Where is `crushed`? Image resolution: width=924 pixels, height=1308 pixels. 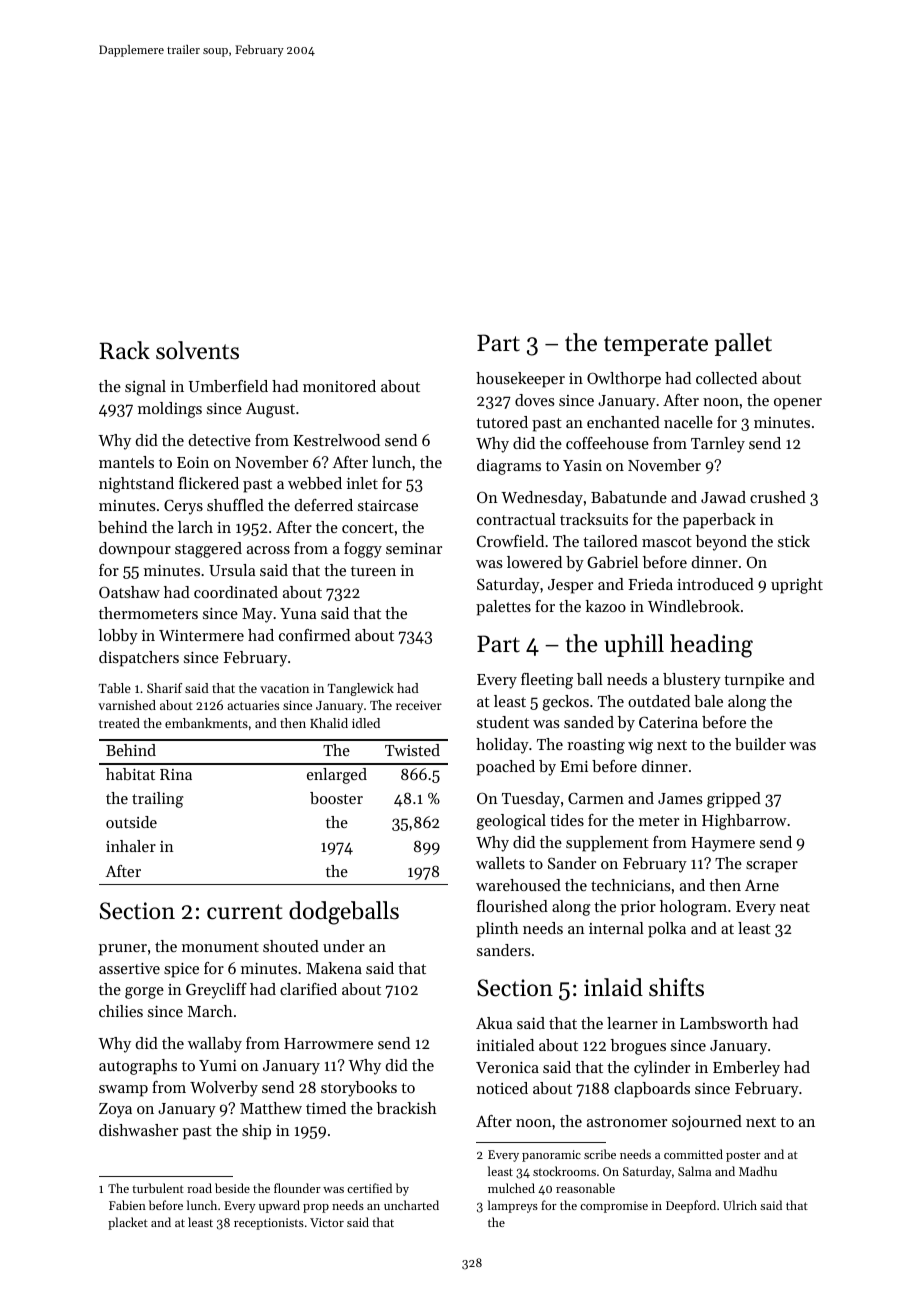
crushed is located at coordinates (778, 497).
